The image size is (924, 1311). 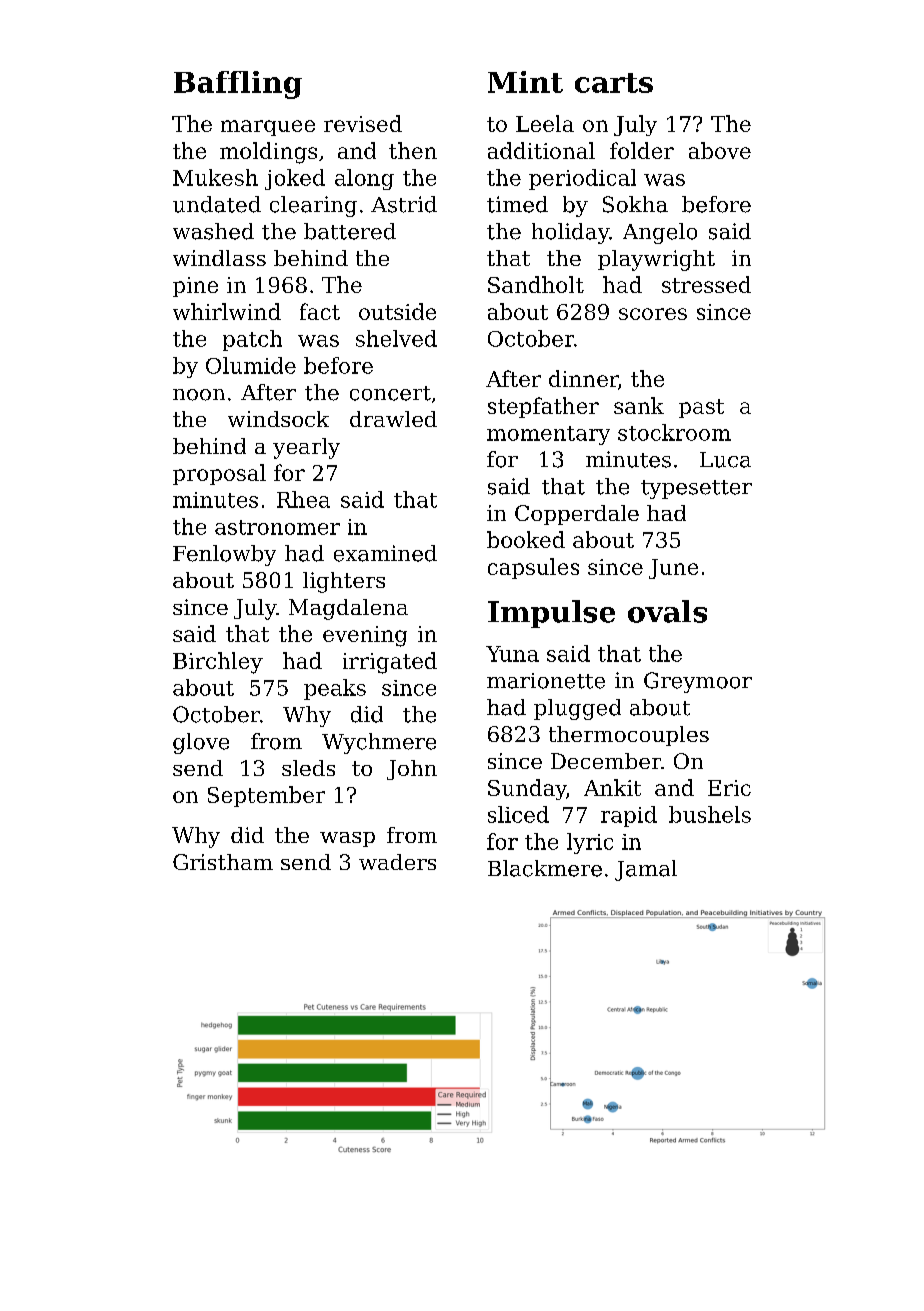 I want to click on waders, so click(x=397, y=862).
